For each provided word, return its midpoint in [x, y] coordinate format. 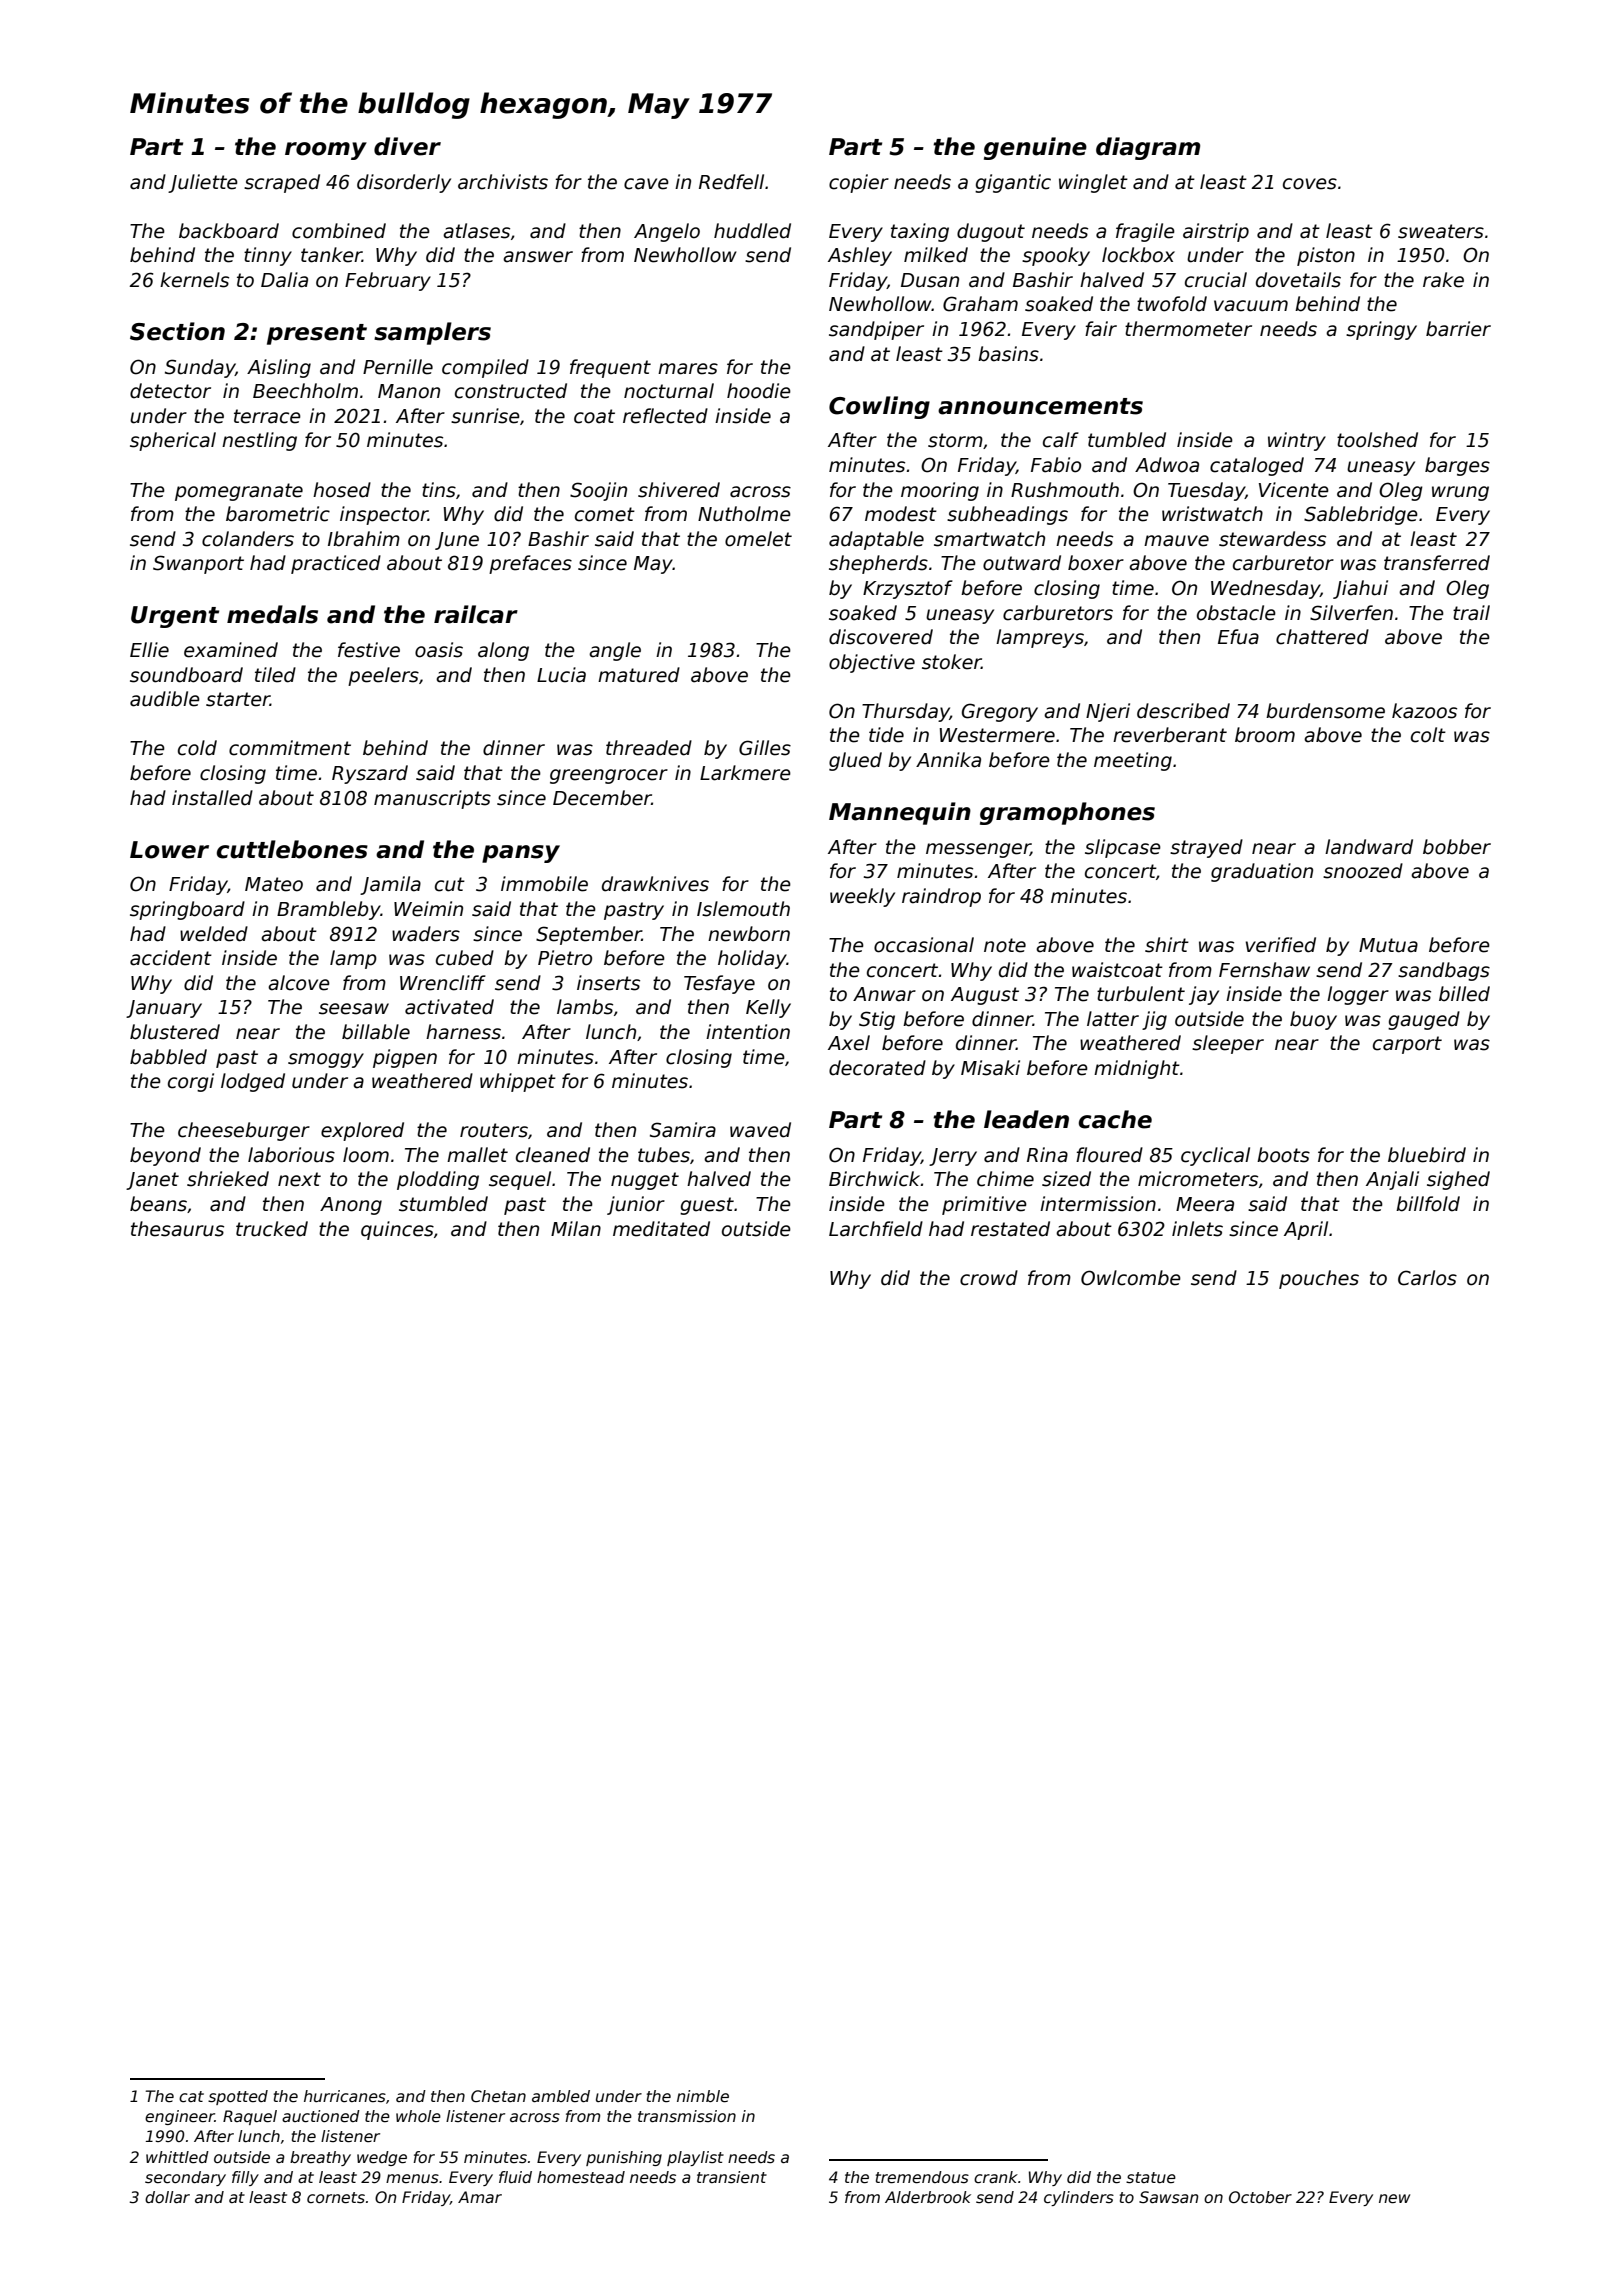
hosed [342, 490]
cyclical [1215, 1156]
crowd [989, 1278]
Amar [480, 2197]
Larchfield [876, 1229]
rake [1443, 280]
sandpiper [876, 330]
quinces [397, 1230]
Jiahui [1360, 589]
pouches [1319, 1279]
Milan [576, 1229]
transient [732, 2177]
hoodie [759, 391]
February [388, 281]
